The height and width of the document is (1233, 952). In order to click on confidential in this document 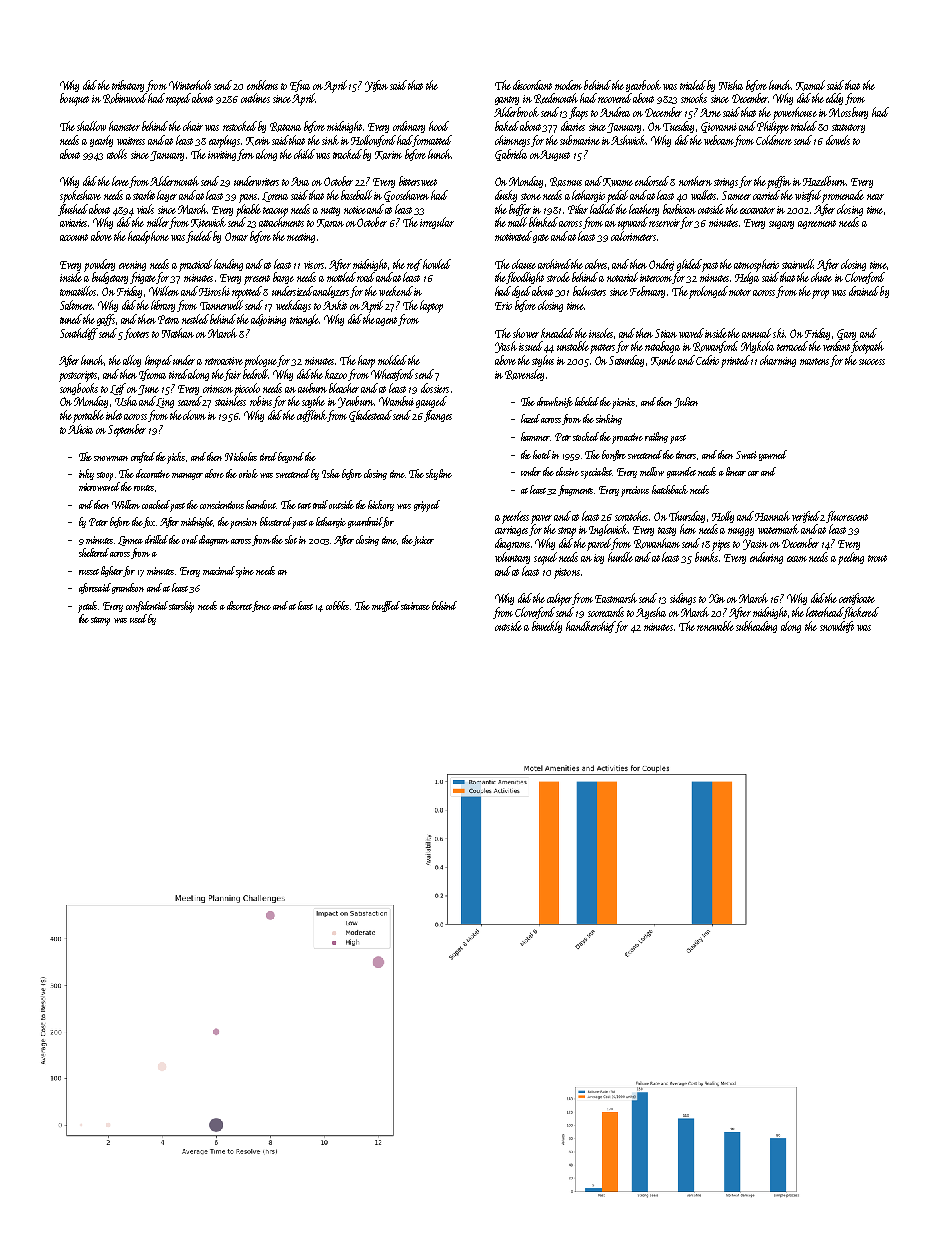, I will do `click(147, 606)`.
